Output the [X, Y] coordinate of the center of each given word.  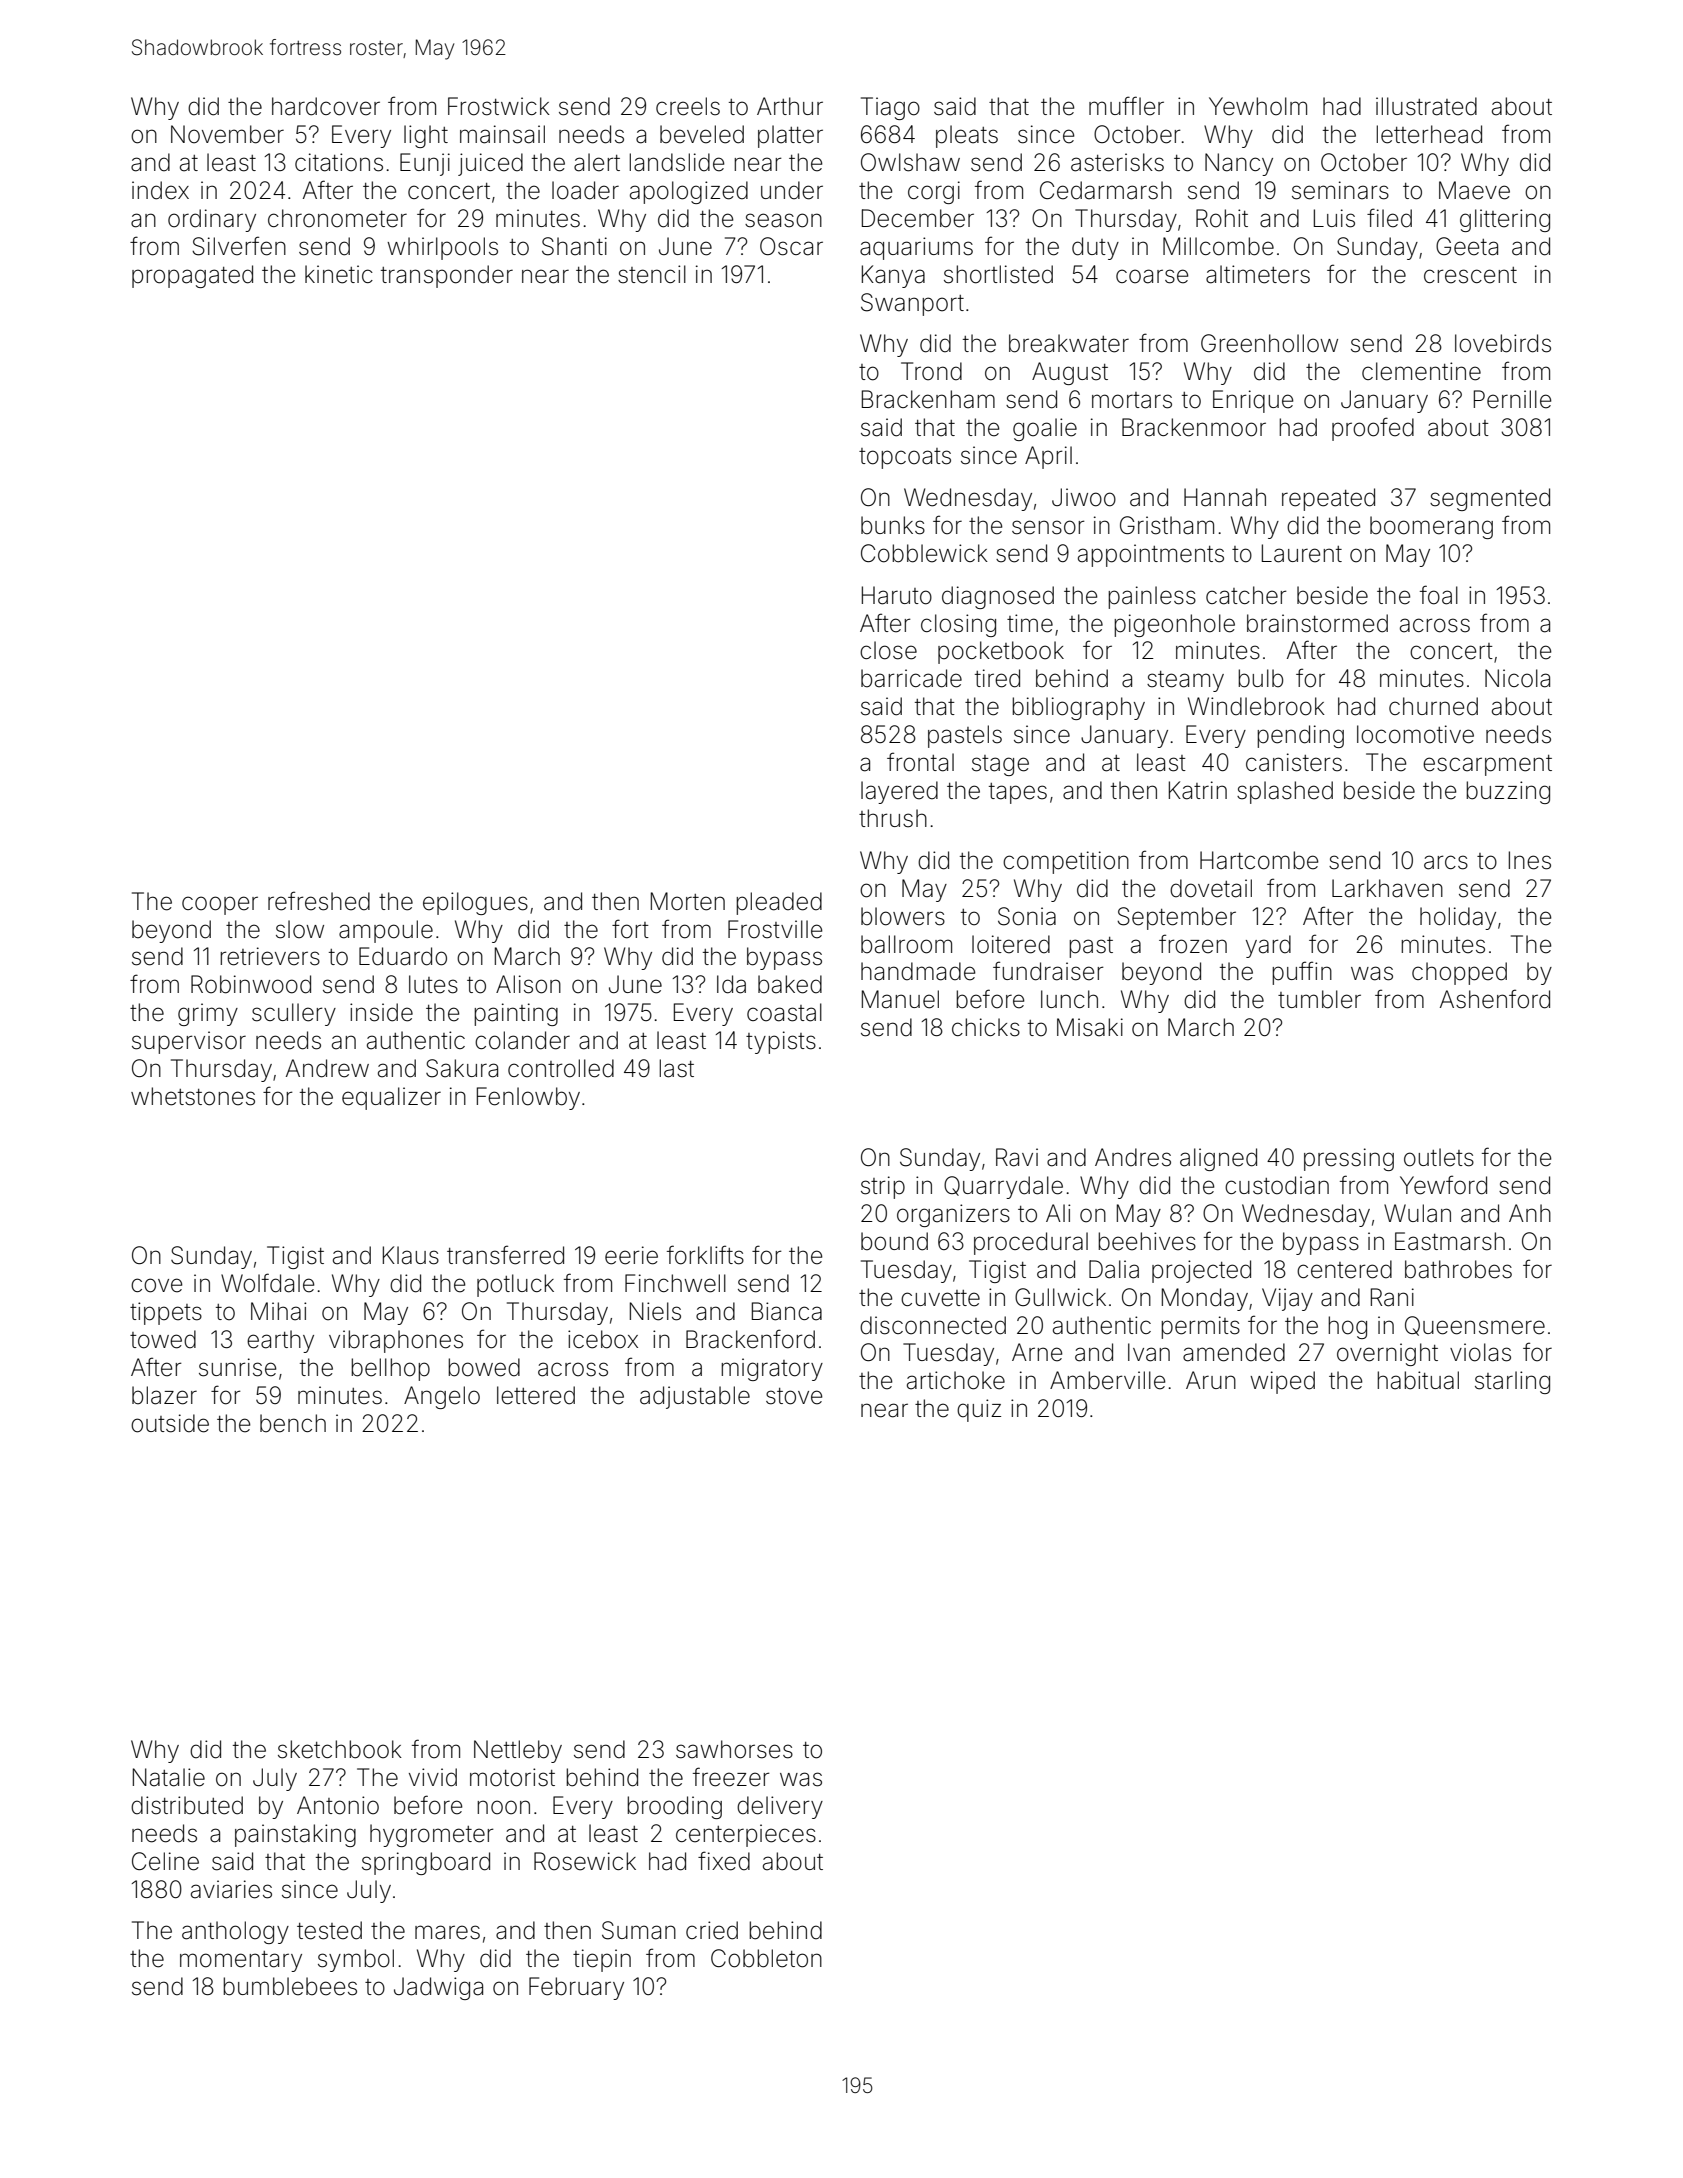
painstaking [295, 1835]
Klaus [411, 1255]
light [426, 136]
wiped [1282, 1382]
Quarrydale [1003, 1187]
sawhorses [734, 1749]
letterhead [1429, 134]
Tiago [890, 108]
